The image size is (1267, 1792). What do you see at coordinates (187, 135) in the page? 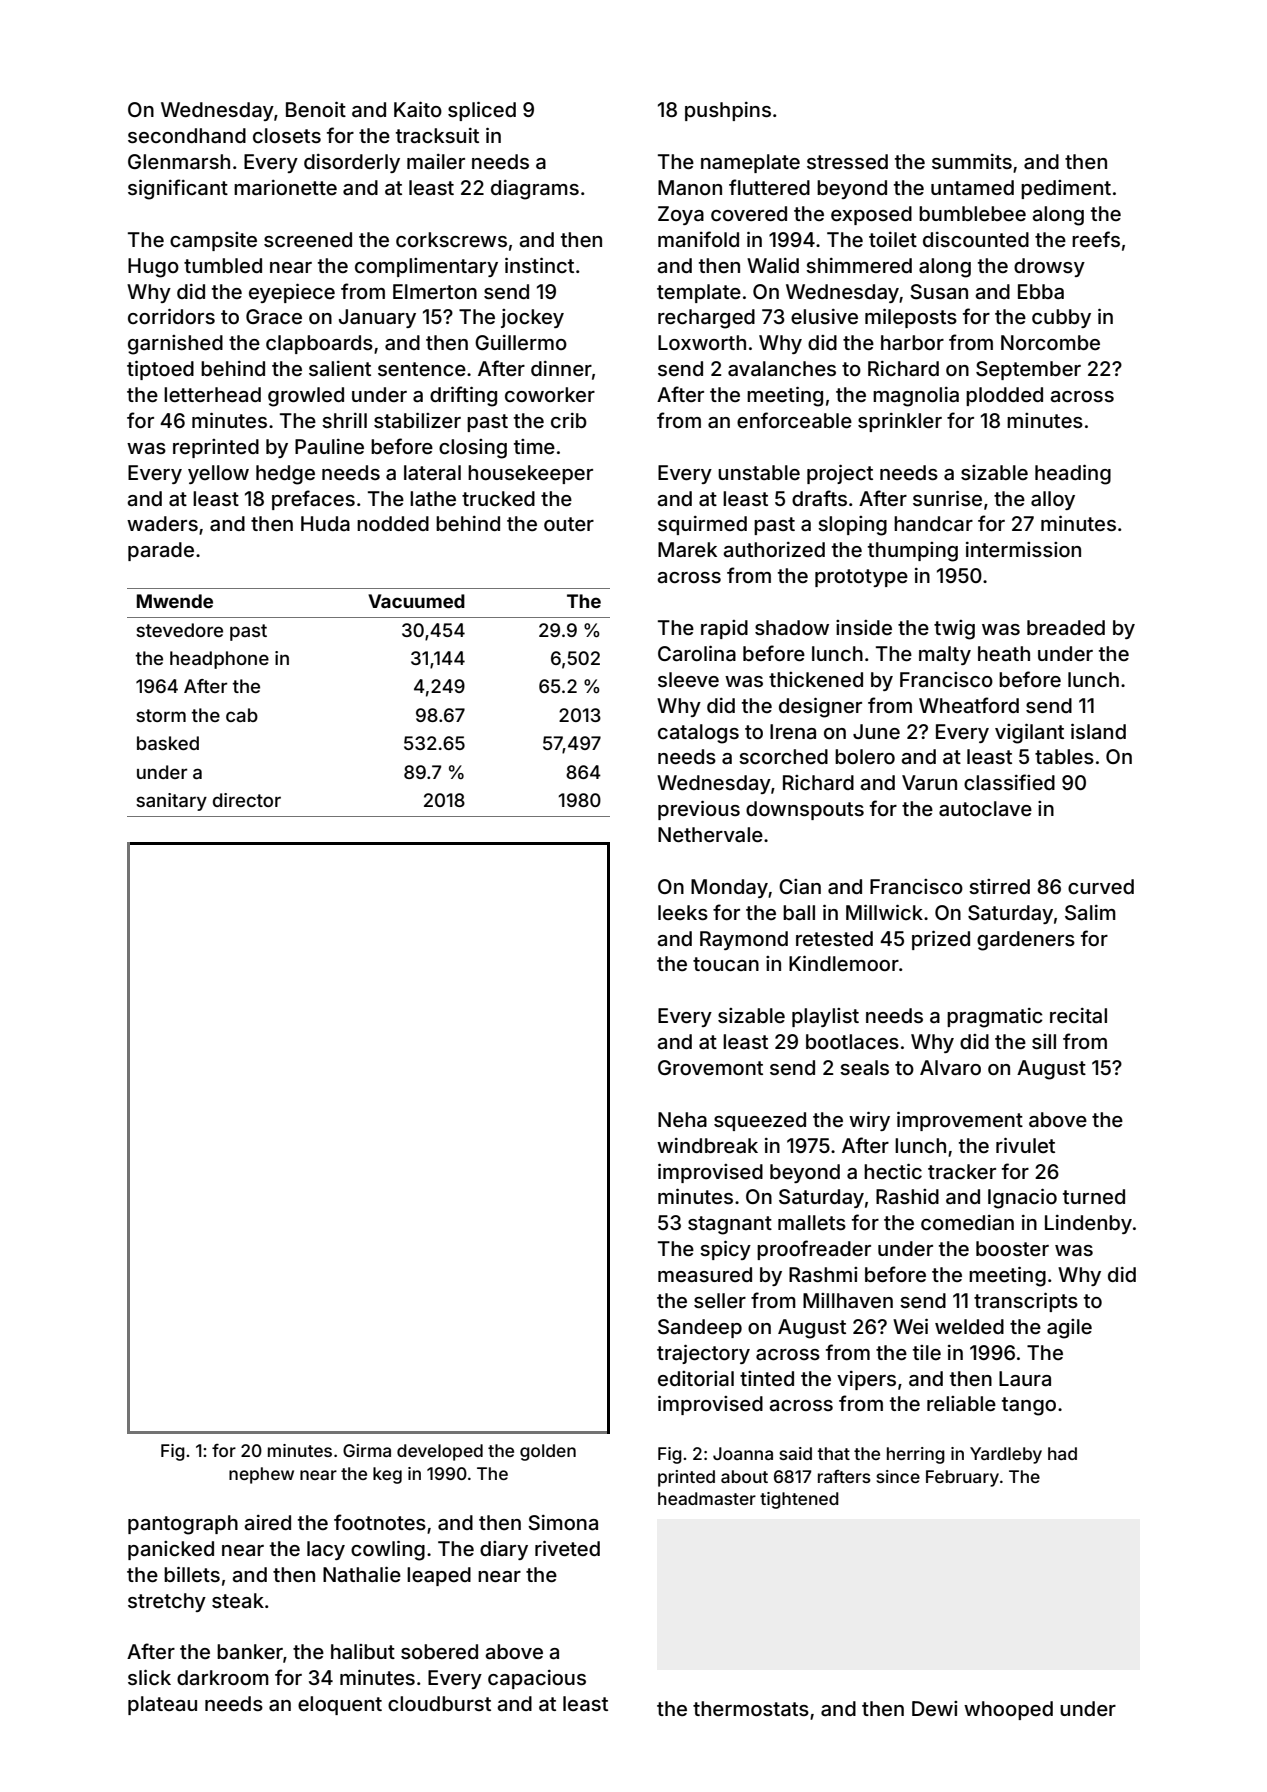
I see `secondhand` at bounding box center [187, 135].
